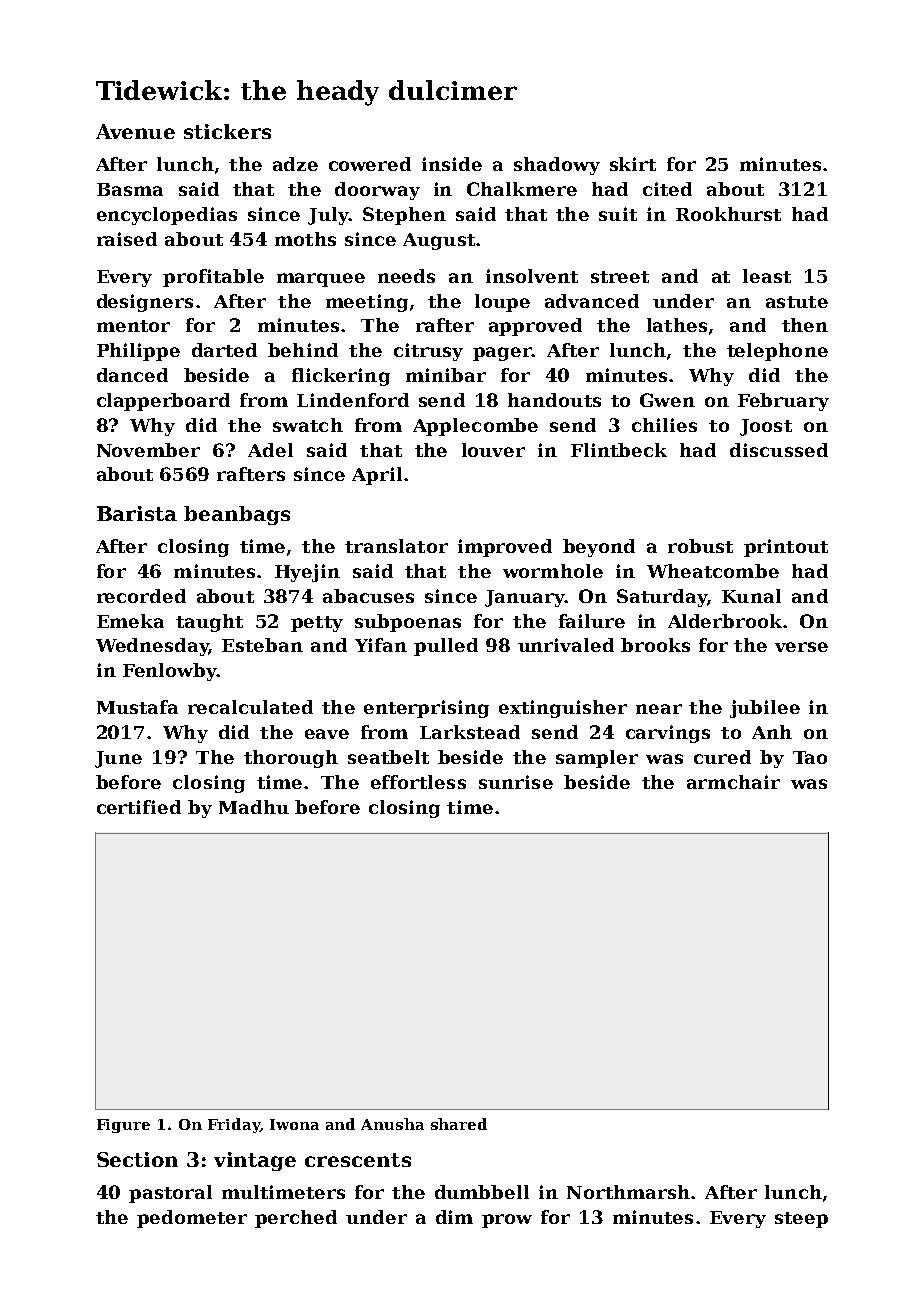 The image size is (924, 1308). What do you see at coordinates (662, 598) in the image?
I see `Saturday` at bounding box center [662, 598].
